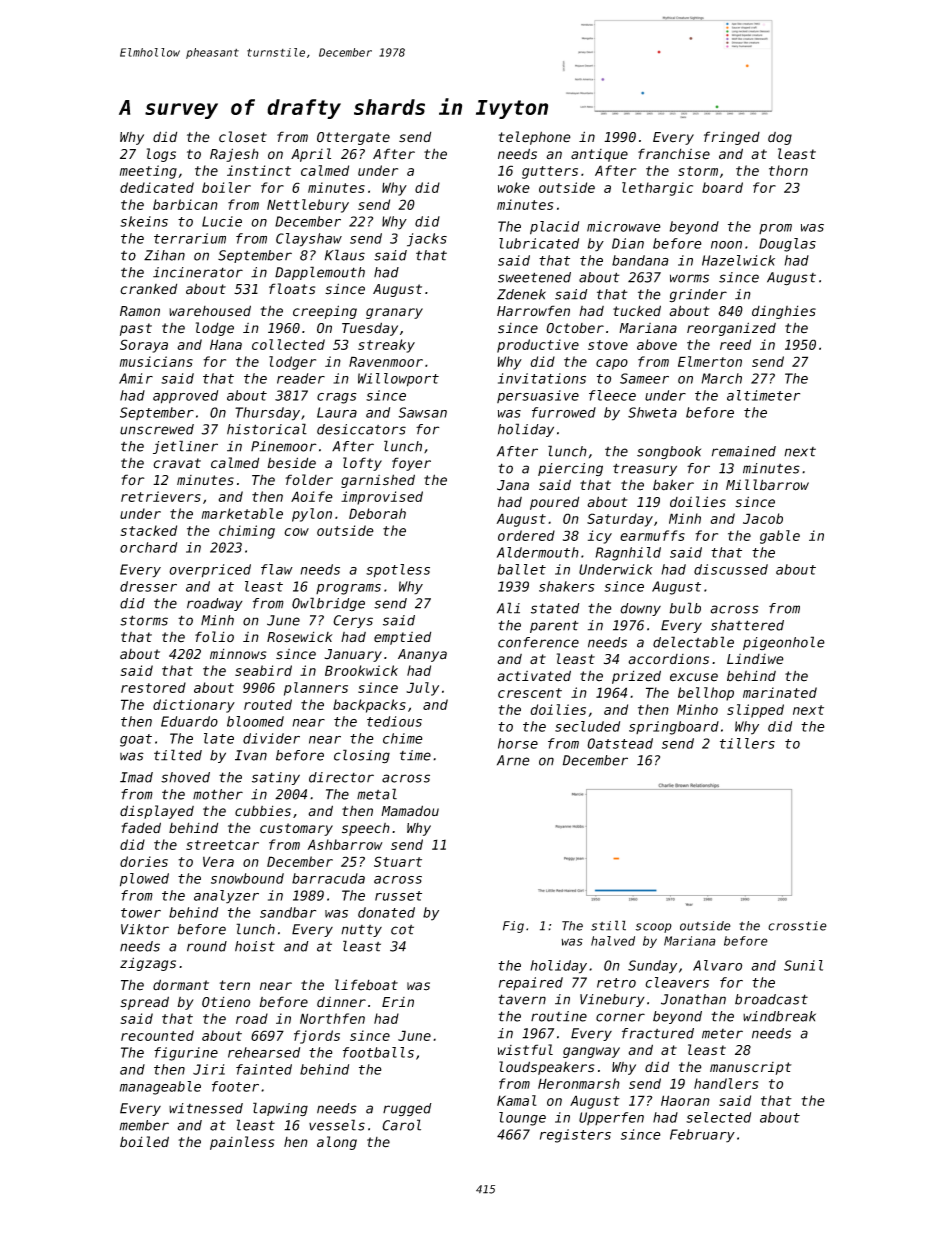 Image resolution: width=952 pixels, height=1233 pixels. I want to click on closet, so click(243, 137).
